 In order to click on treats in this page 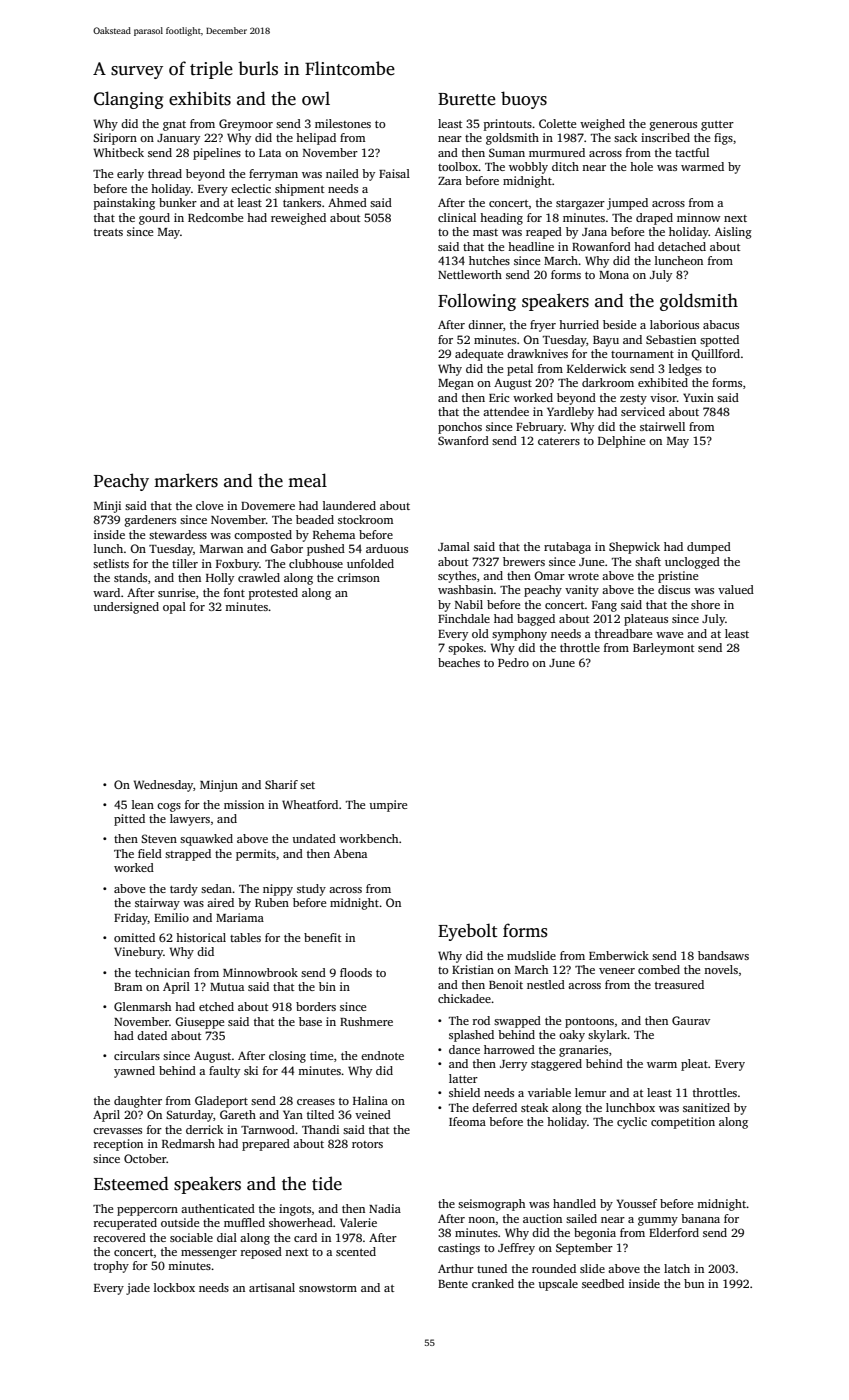, I will do `click(108, 232)`.
